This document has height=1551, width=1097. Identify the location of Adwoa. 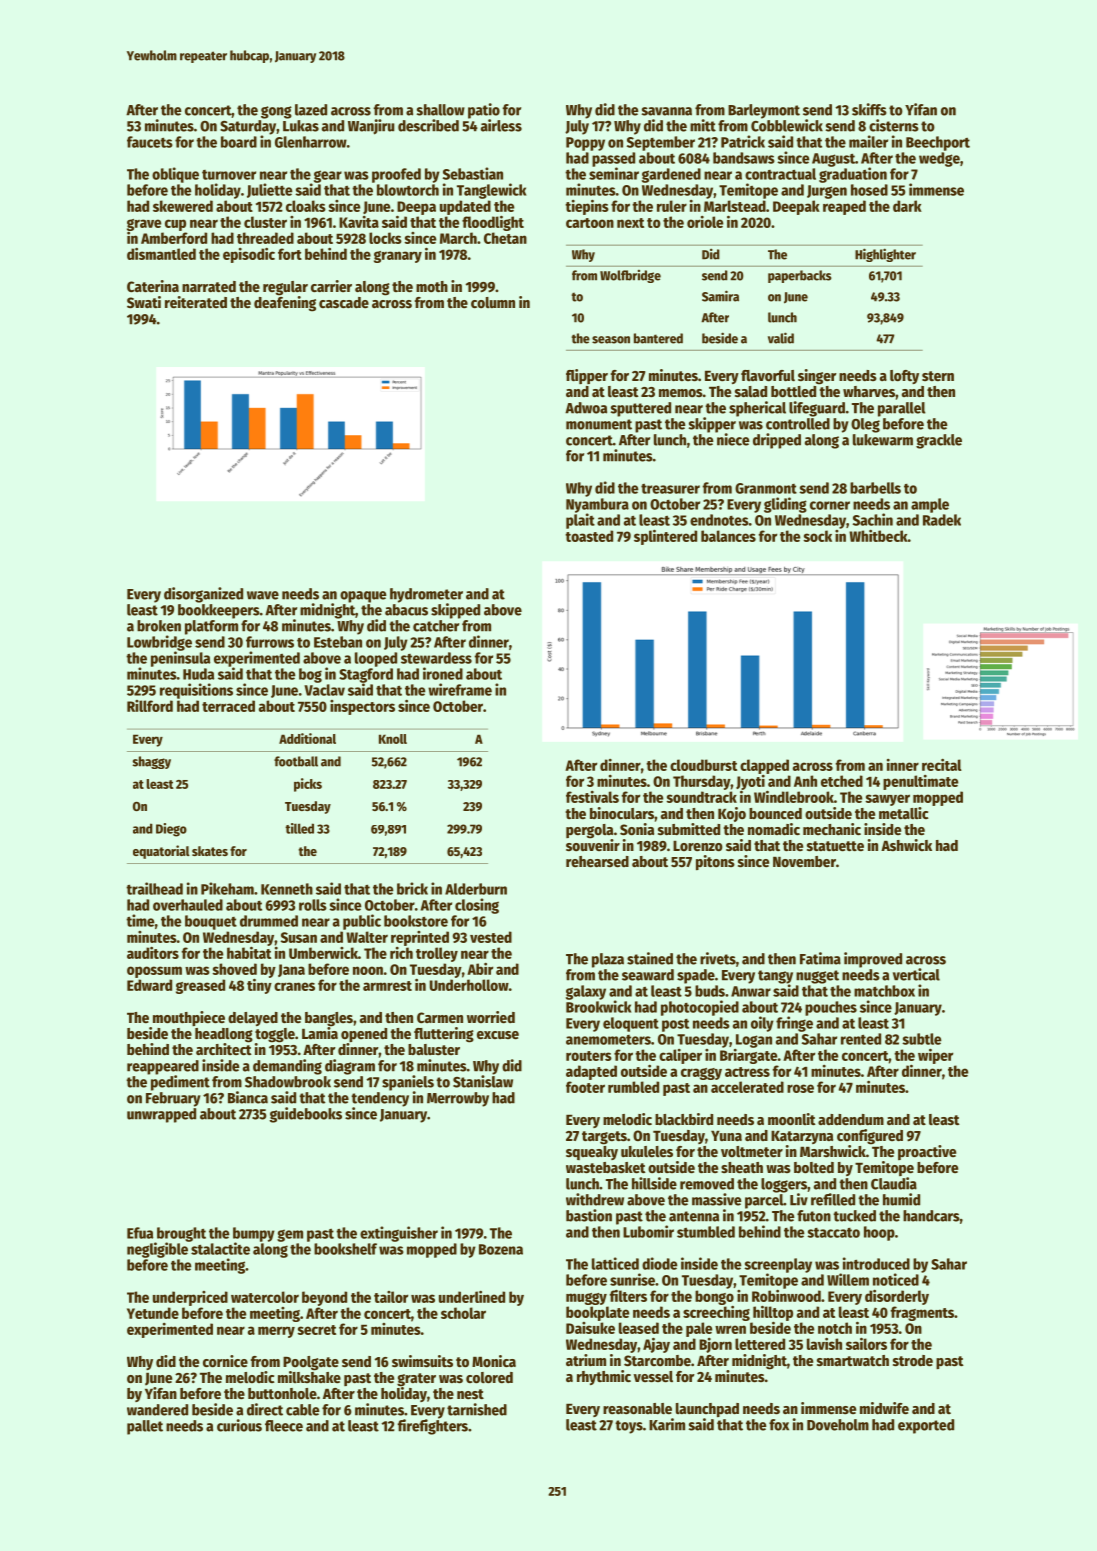
(586, 408).
